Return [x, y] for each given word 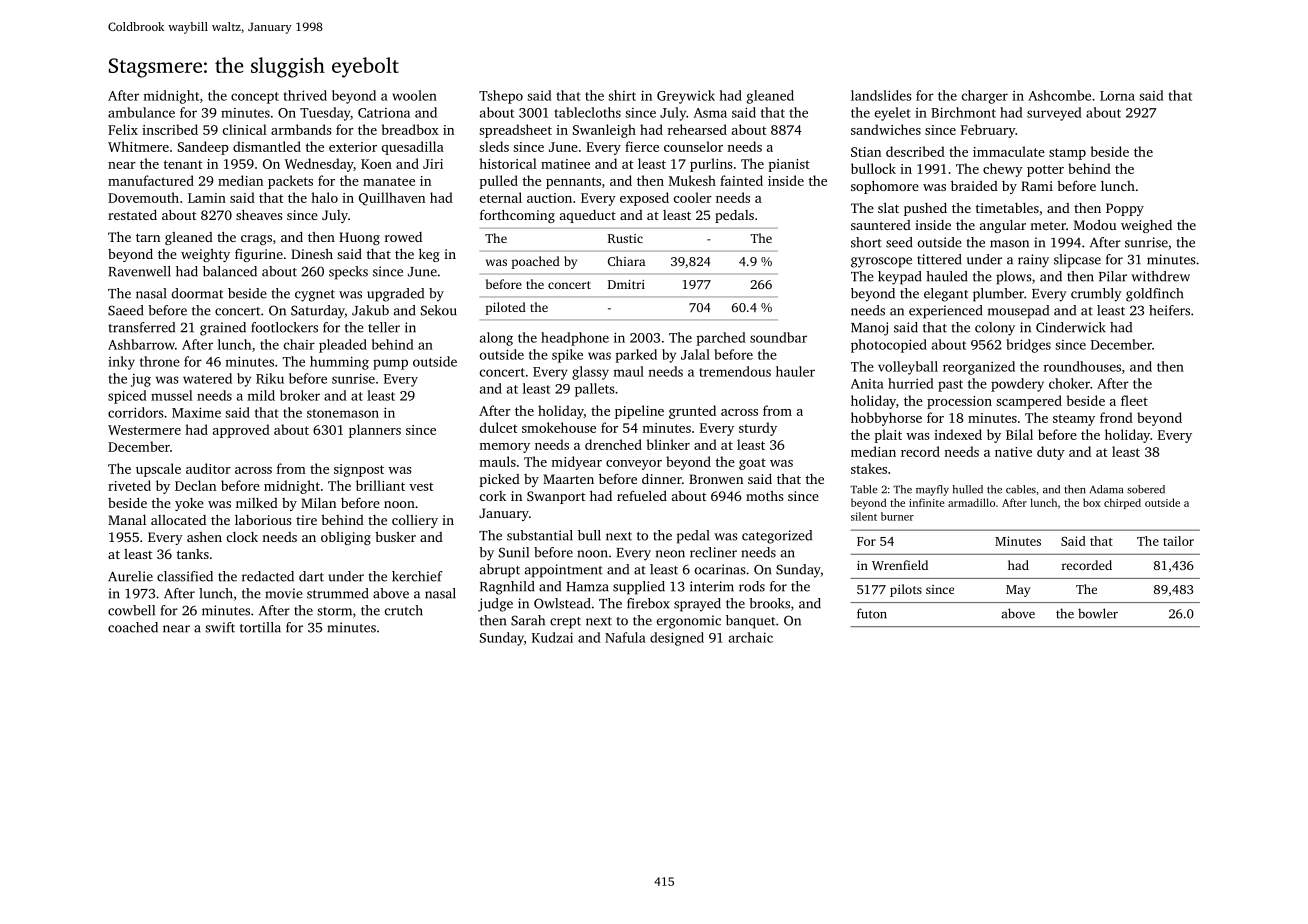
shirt [622, 95]
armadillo [971, 502]
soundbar [778, 337]
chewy [1003, 170]
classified [185, 576]
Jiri [433, 164]
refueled [642, 495]
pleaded [343, 346]
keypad [900, 278]
